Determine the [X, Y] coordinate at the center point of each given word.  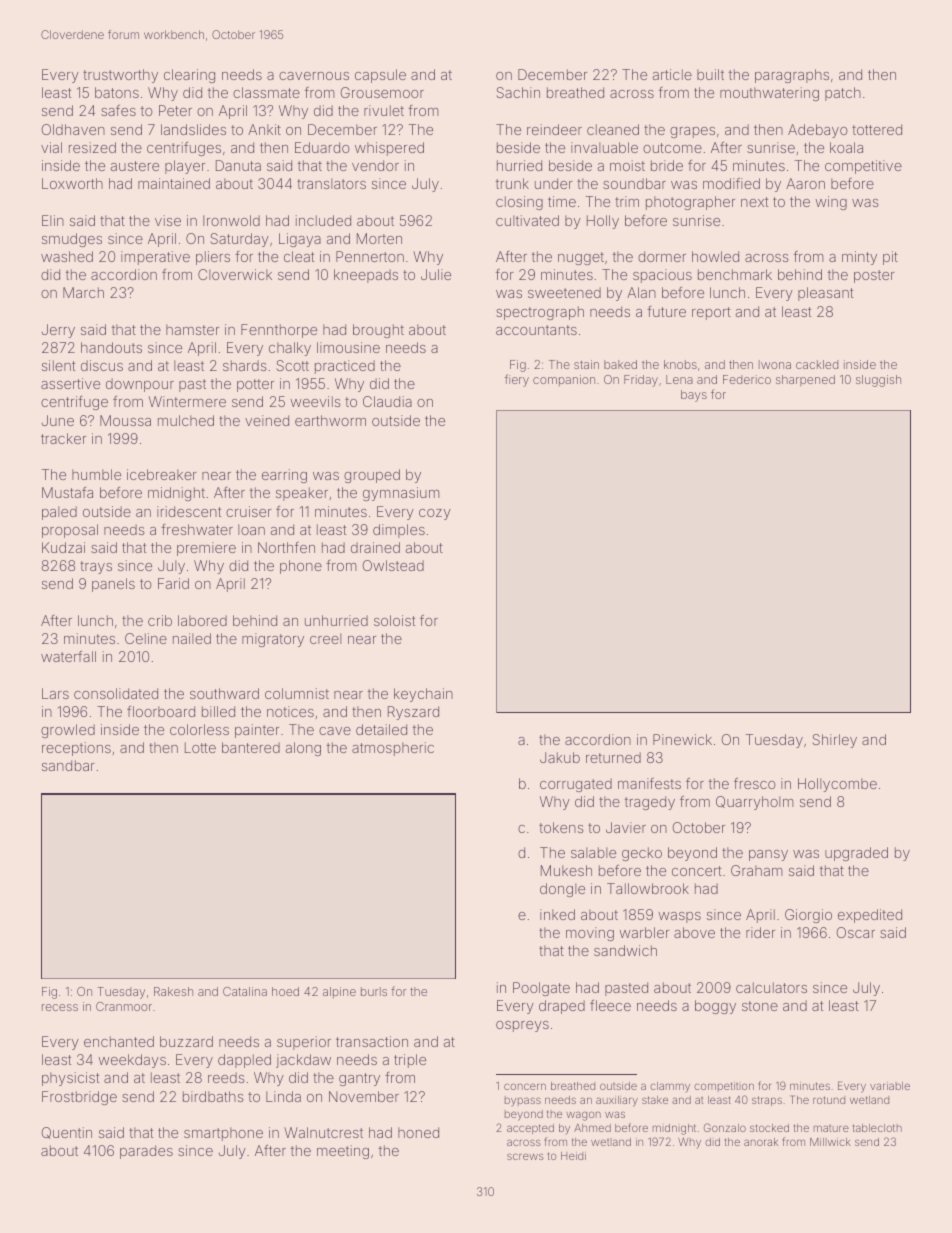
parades [146, 1152]
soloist [394, 620]
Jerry [58, 331]
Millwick [830, 1142]
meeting [343, 1152]
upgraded [856, 854]
